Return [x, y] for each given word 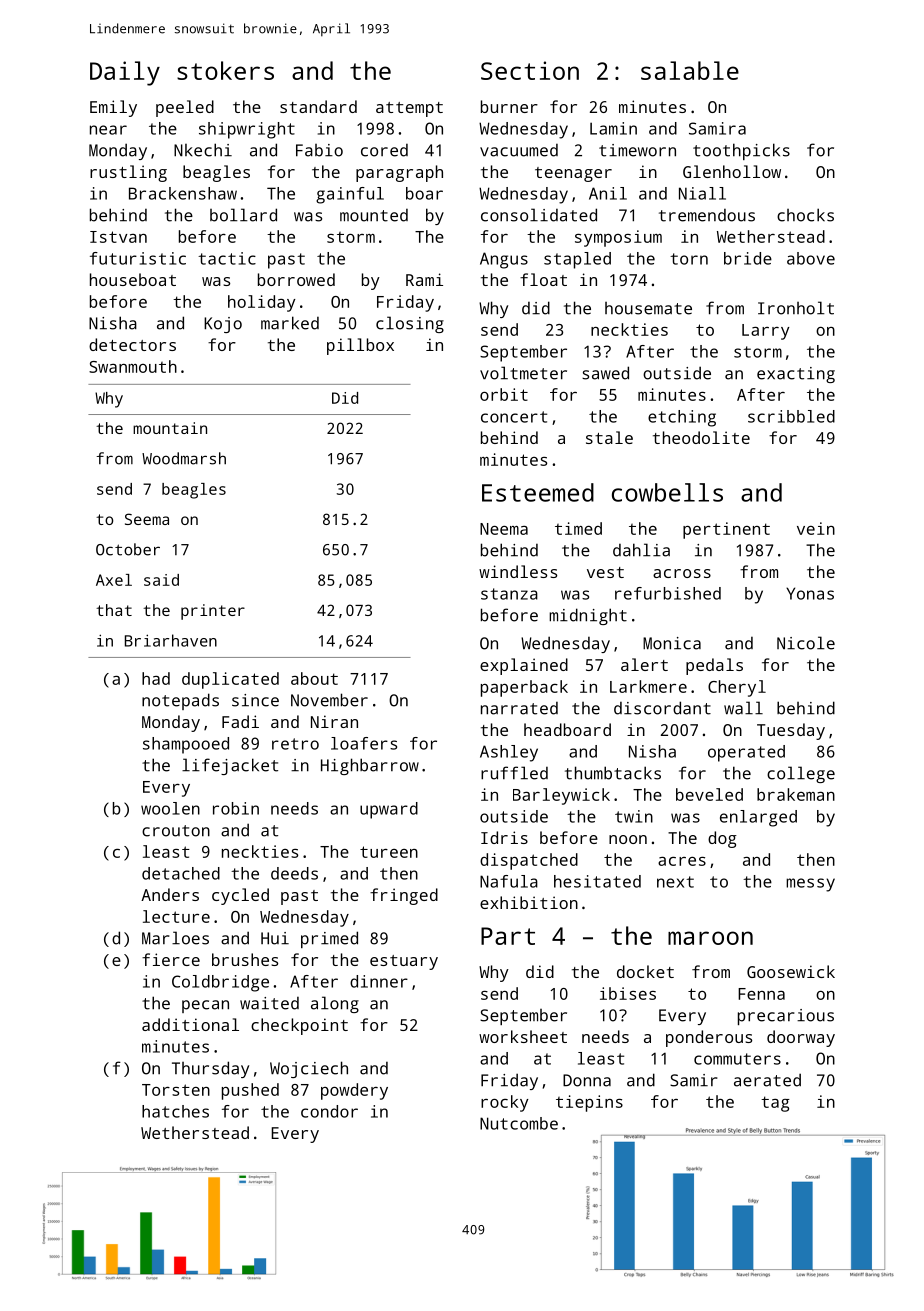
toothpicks [741, 151]
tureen [389, 852]
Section [530, 70]
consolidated [539, 215]
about [314, 678]
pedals [714, 666]
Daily [125, 73]
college [801, 774]
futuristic [138, 258]
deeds [294, 873]
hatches [175, 1111]
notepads [180, 701]
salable [690, 70]
